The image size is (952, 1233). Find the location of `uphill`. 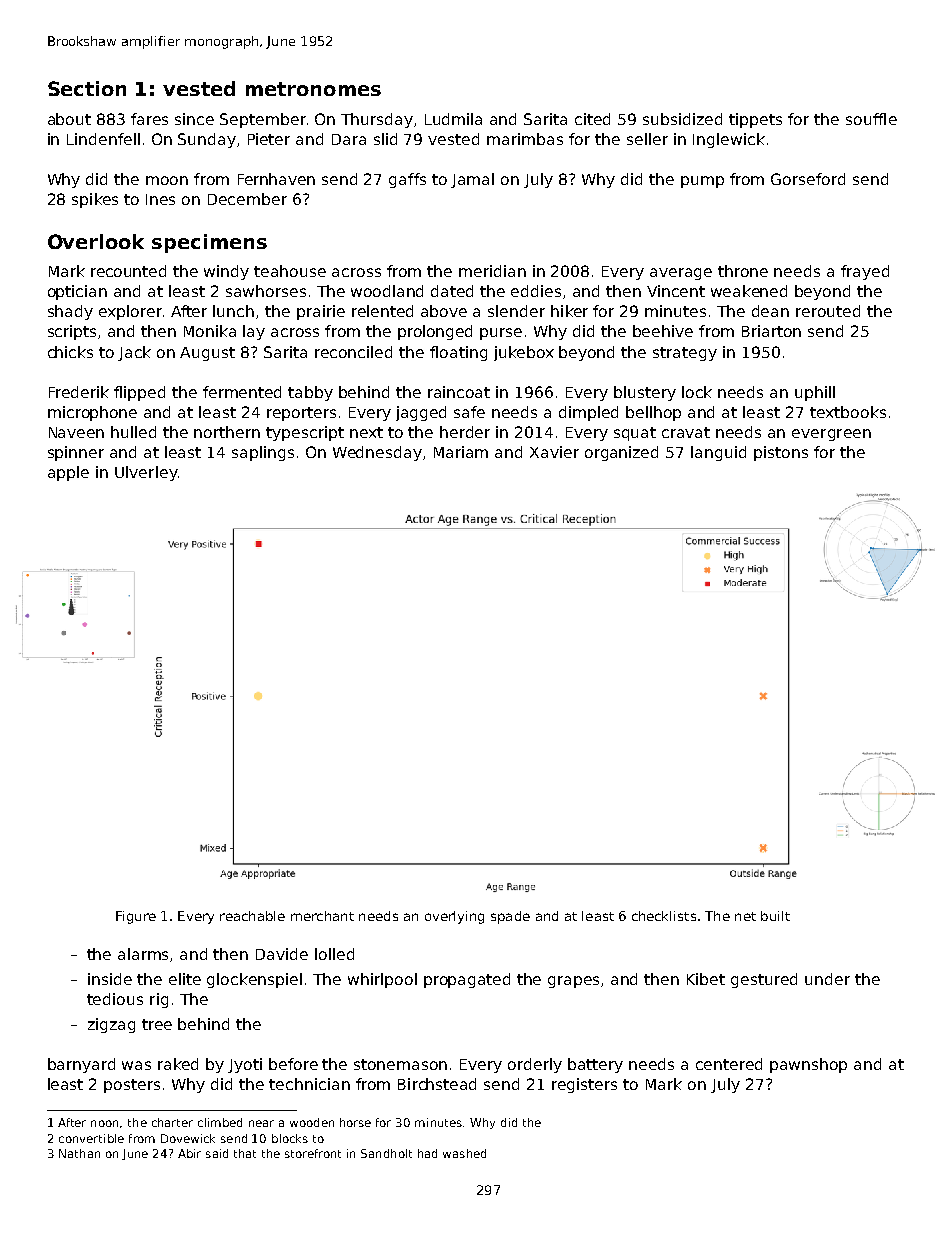

uphill is located at coordinates (815, 393).
